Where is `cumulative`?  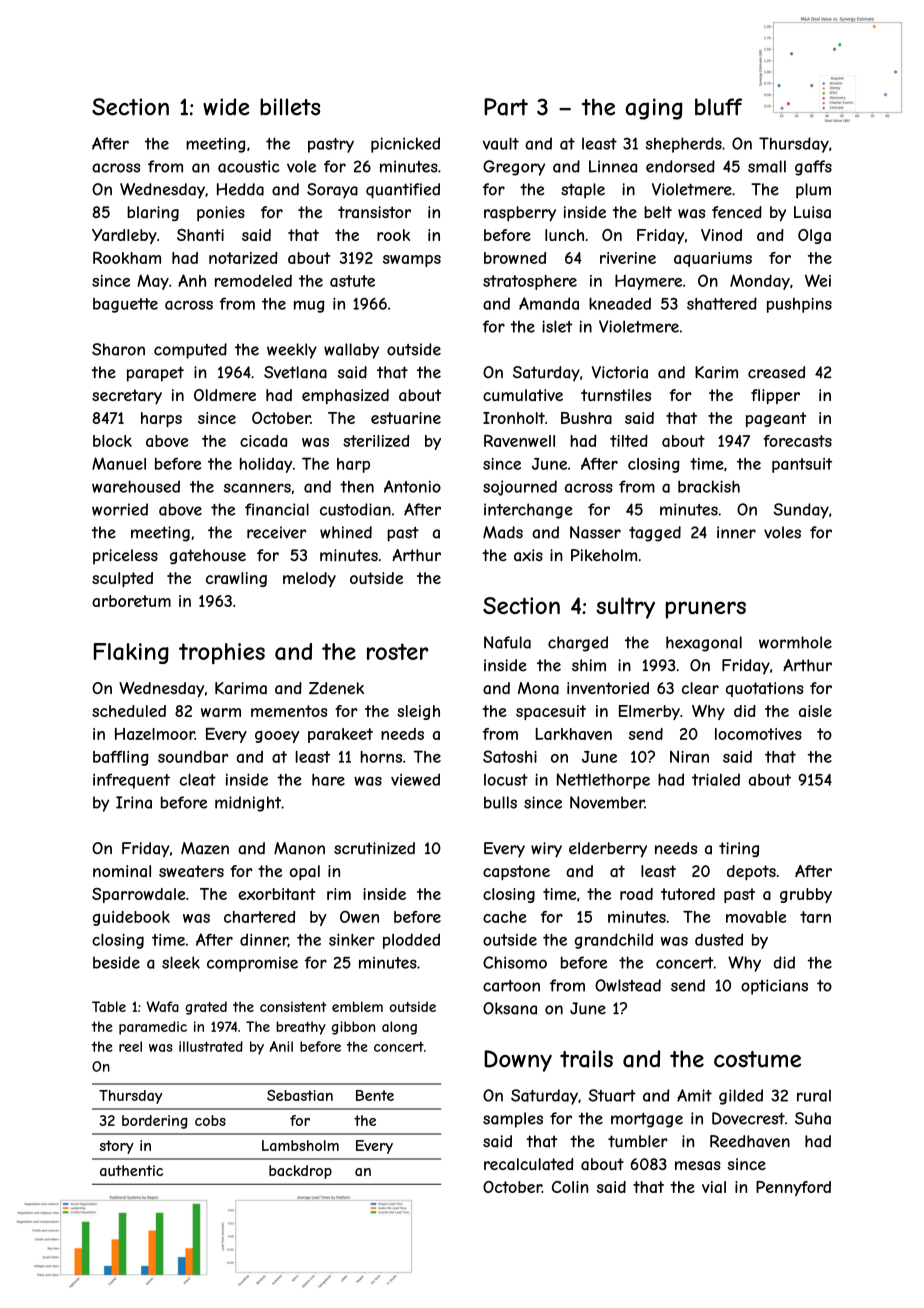
cumulative is located at coordinates (523, 395).
